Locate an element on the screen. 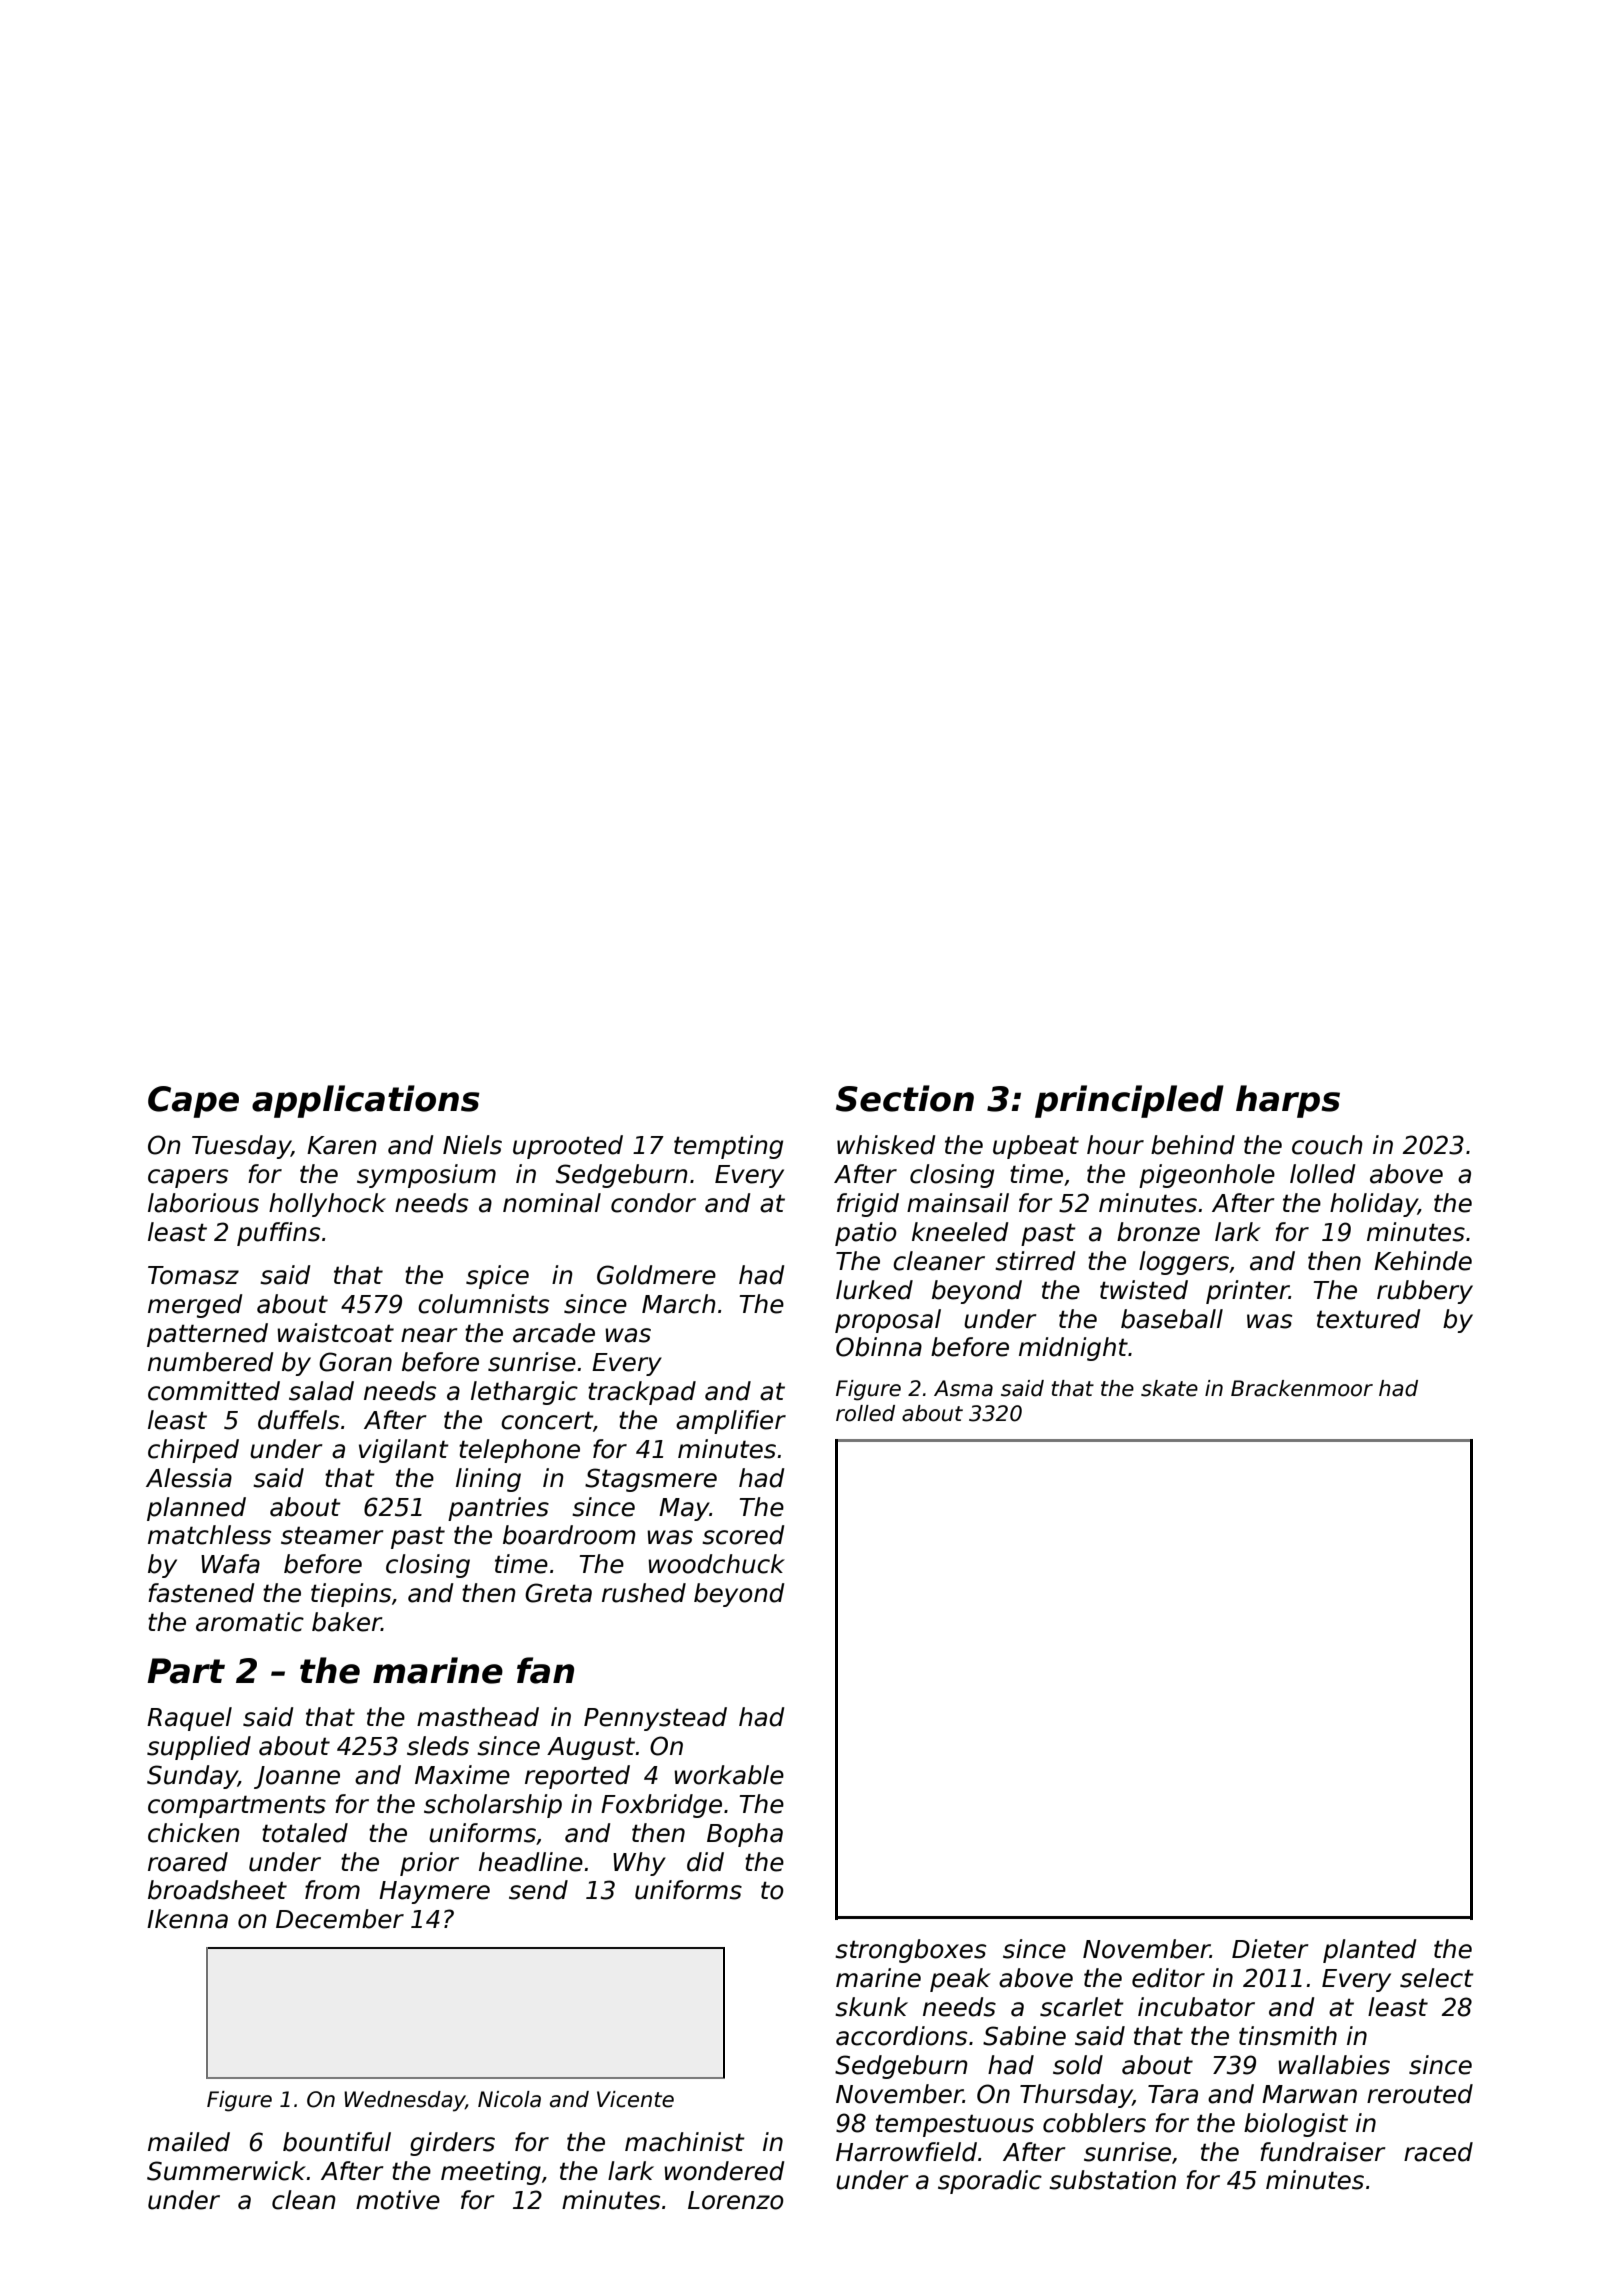  whisked is located at coordinates (886, 1145).
